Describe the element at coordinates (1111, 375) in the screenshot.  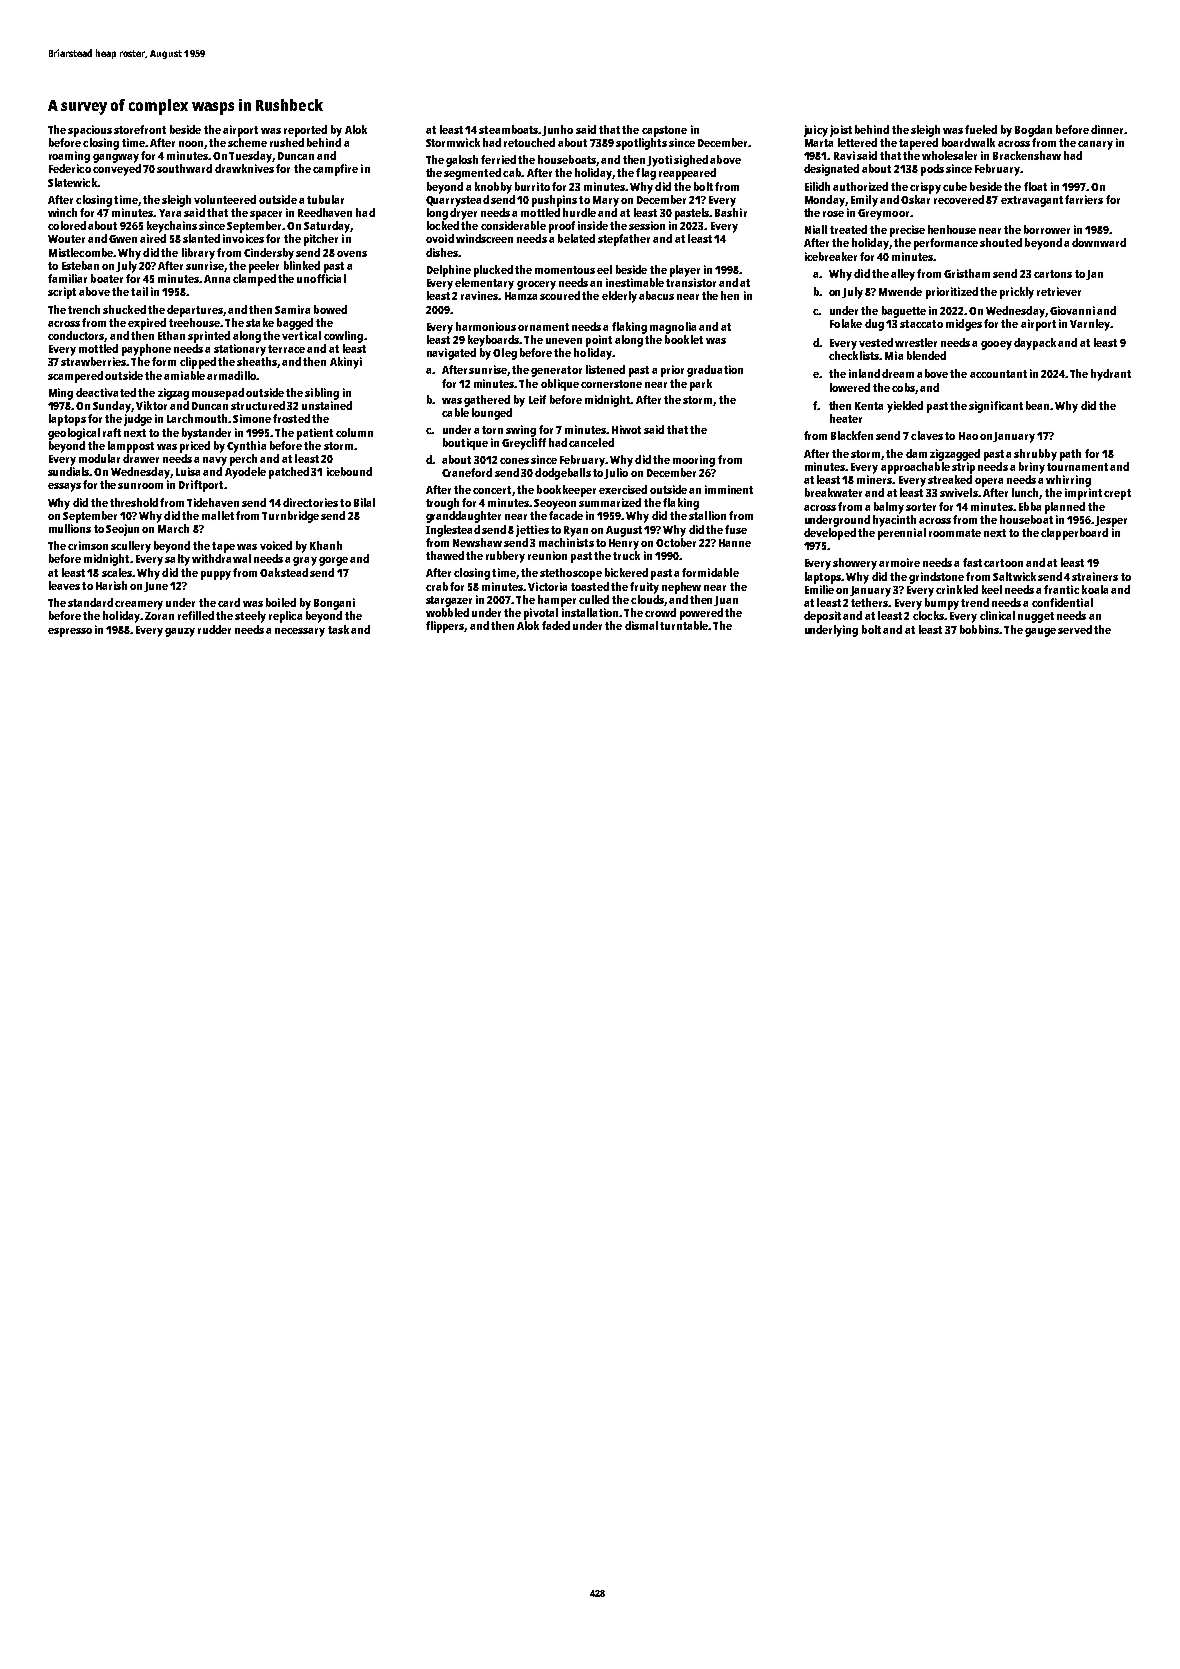
I see `hydrant` at that location.
